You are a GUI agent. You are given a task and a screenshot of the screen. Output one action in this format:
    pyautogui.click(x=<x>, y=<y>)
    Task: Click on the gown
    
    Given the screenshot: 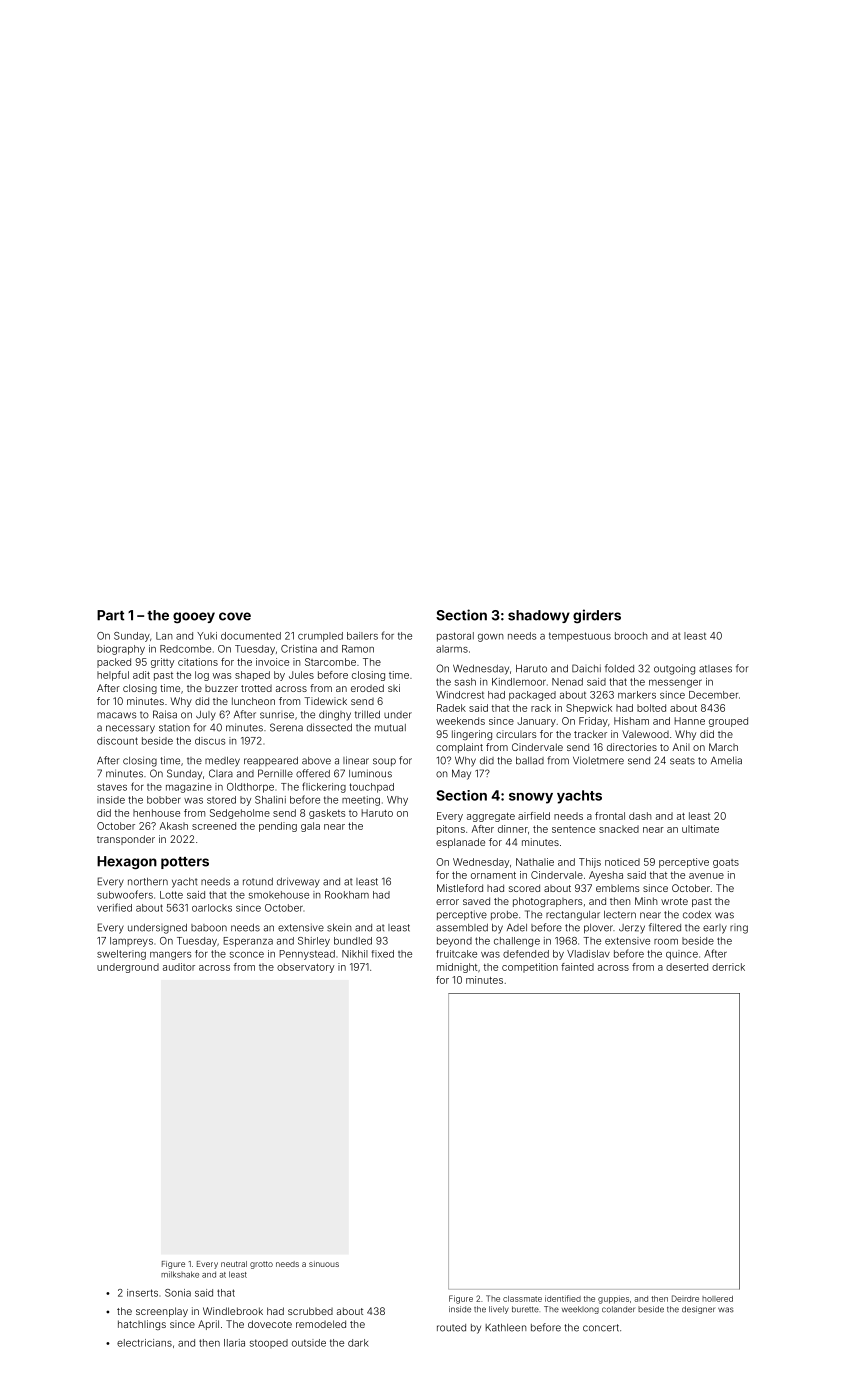 What is the action you would take?
    pyautogui.click(x=491, y=638)
